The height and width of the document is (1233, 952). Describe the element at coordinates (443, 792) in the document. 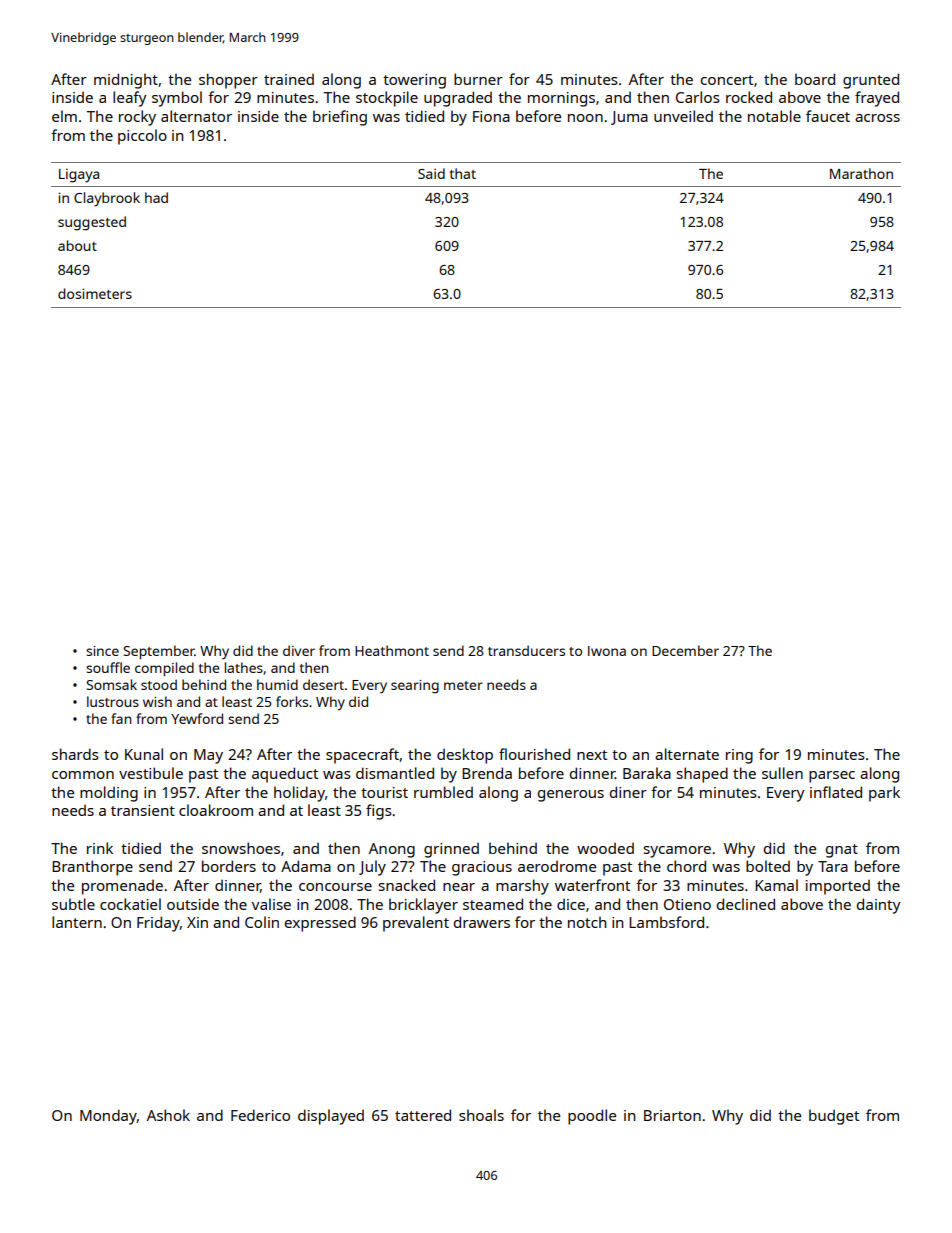

I see `rumbled` at that location.
